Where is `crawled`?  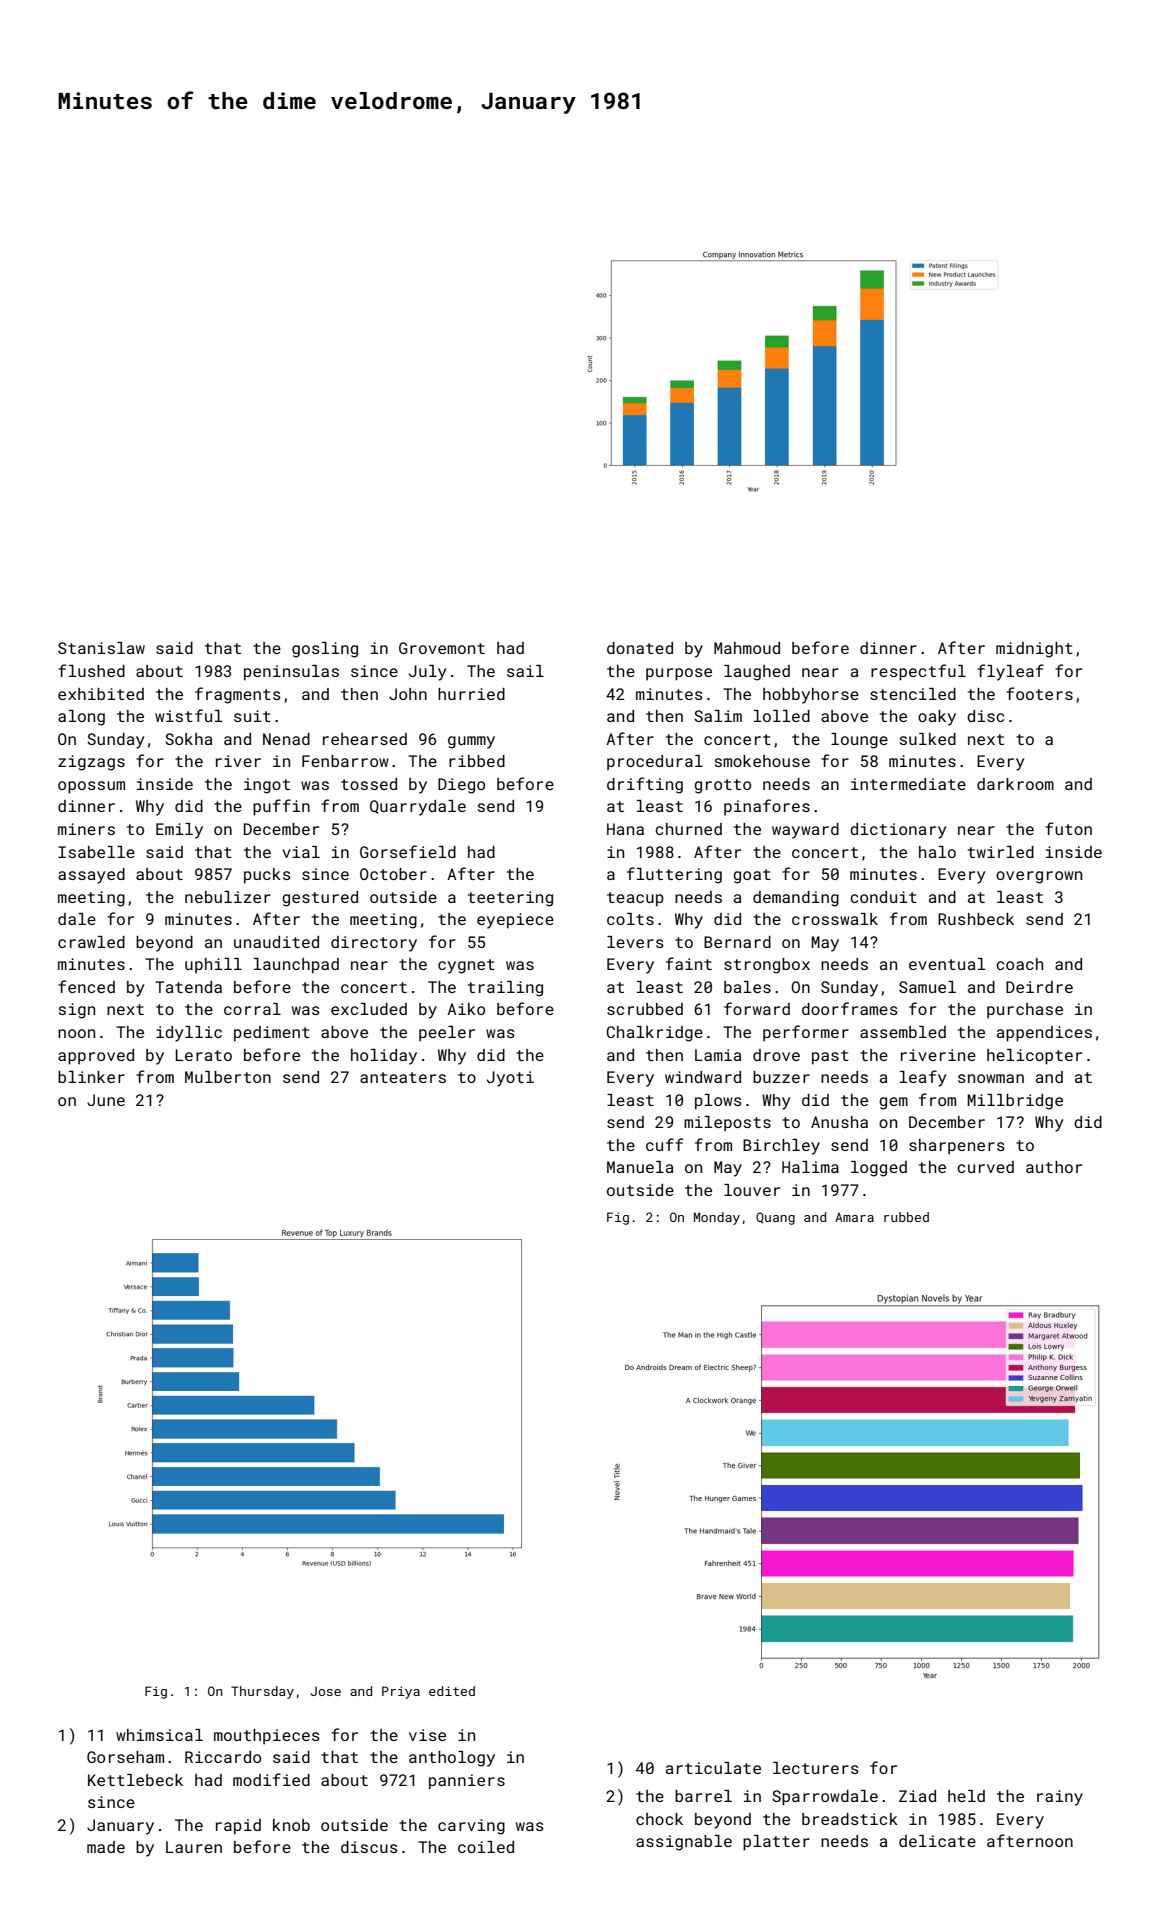
crawled is located at coordinates (91, 942).
